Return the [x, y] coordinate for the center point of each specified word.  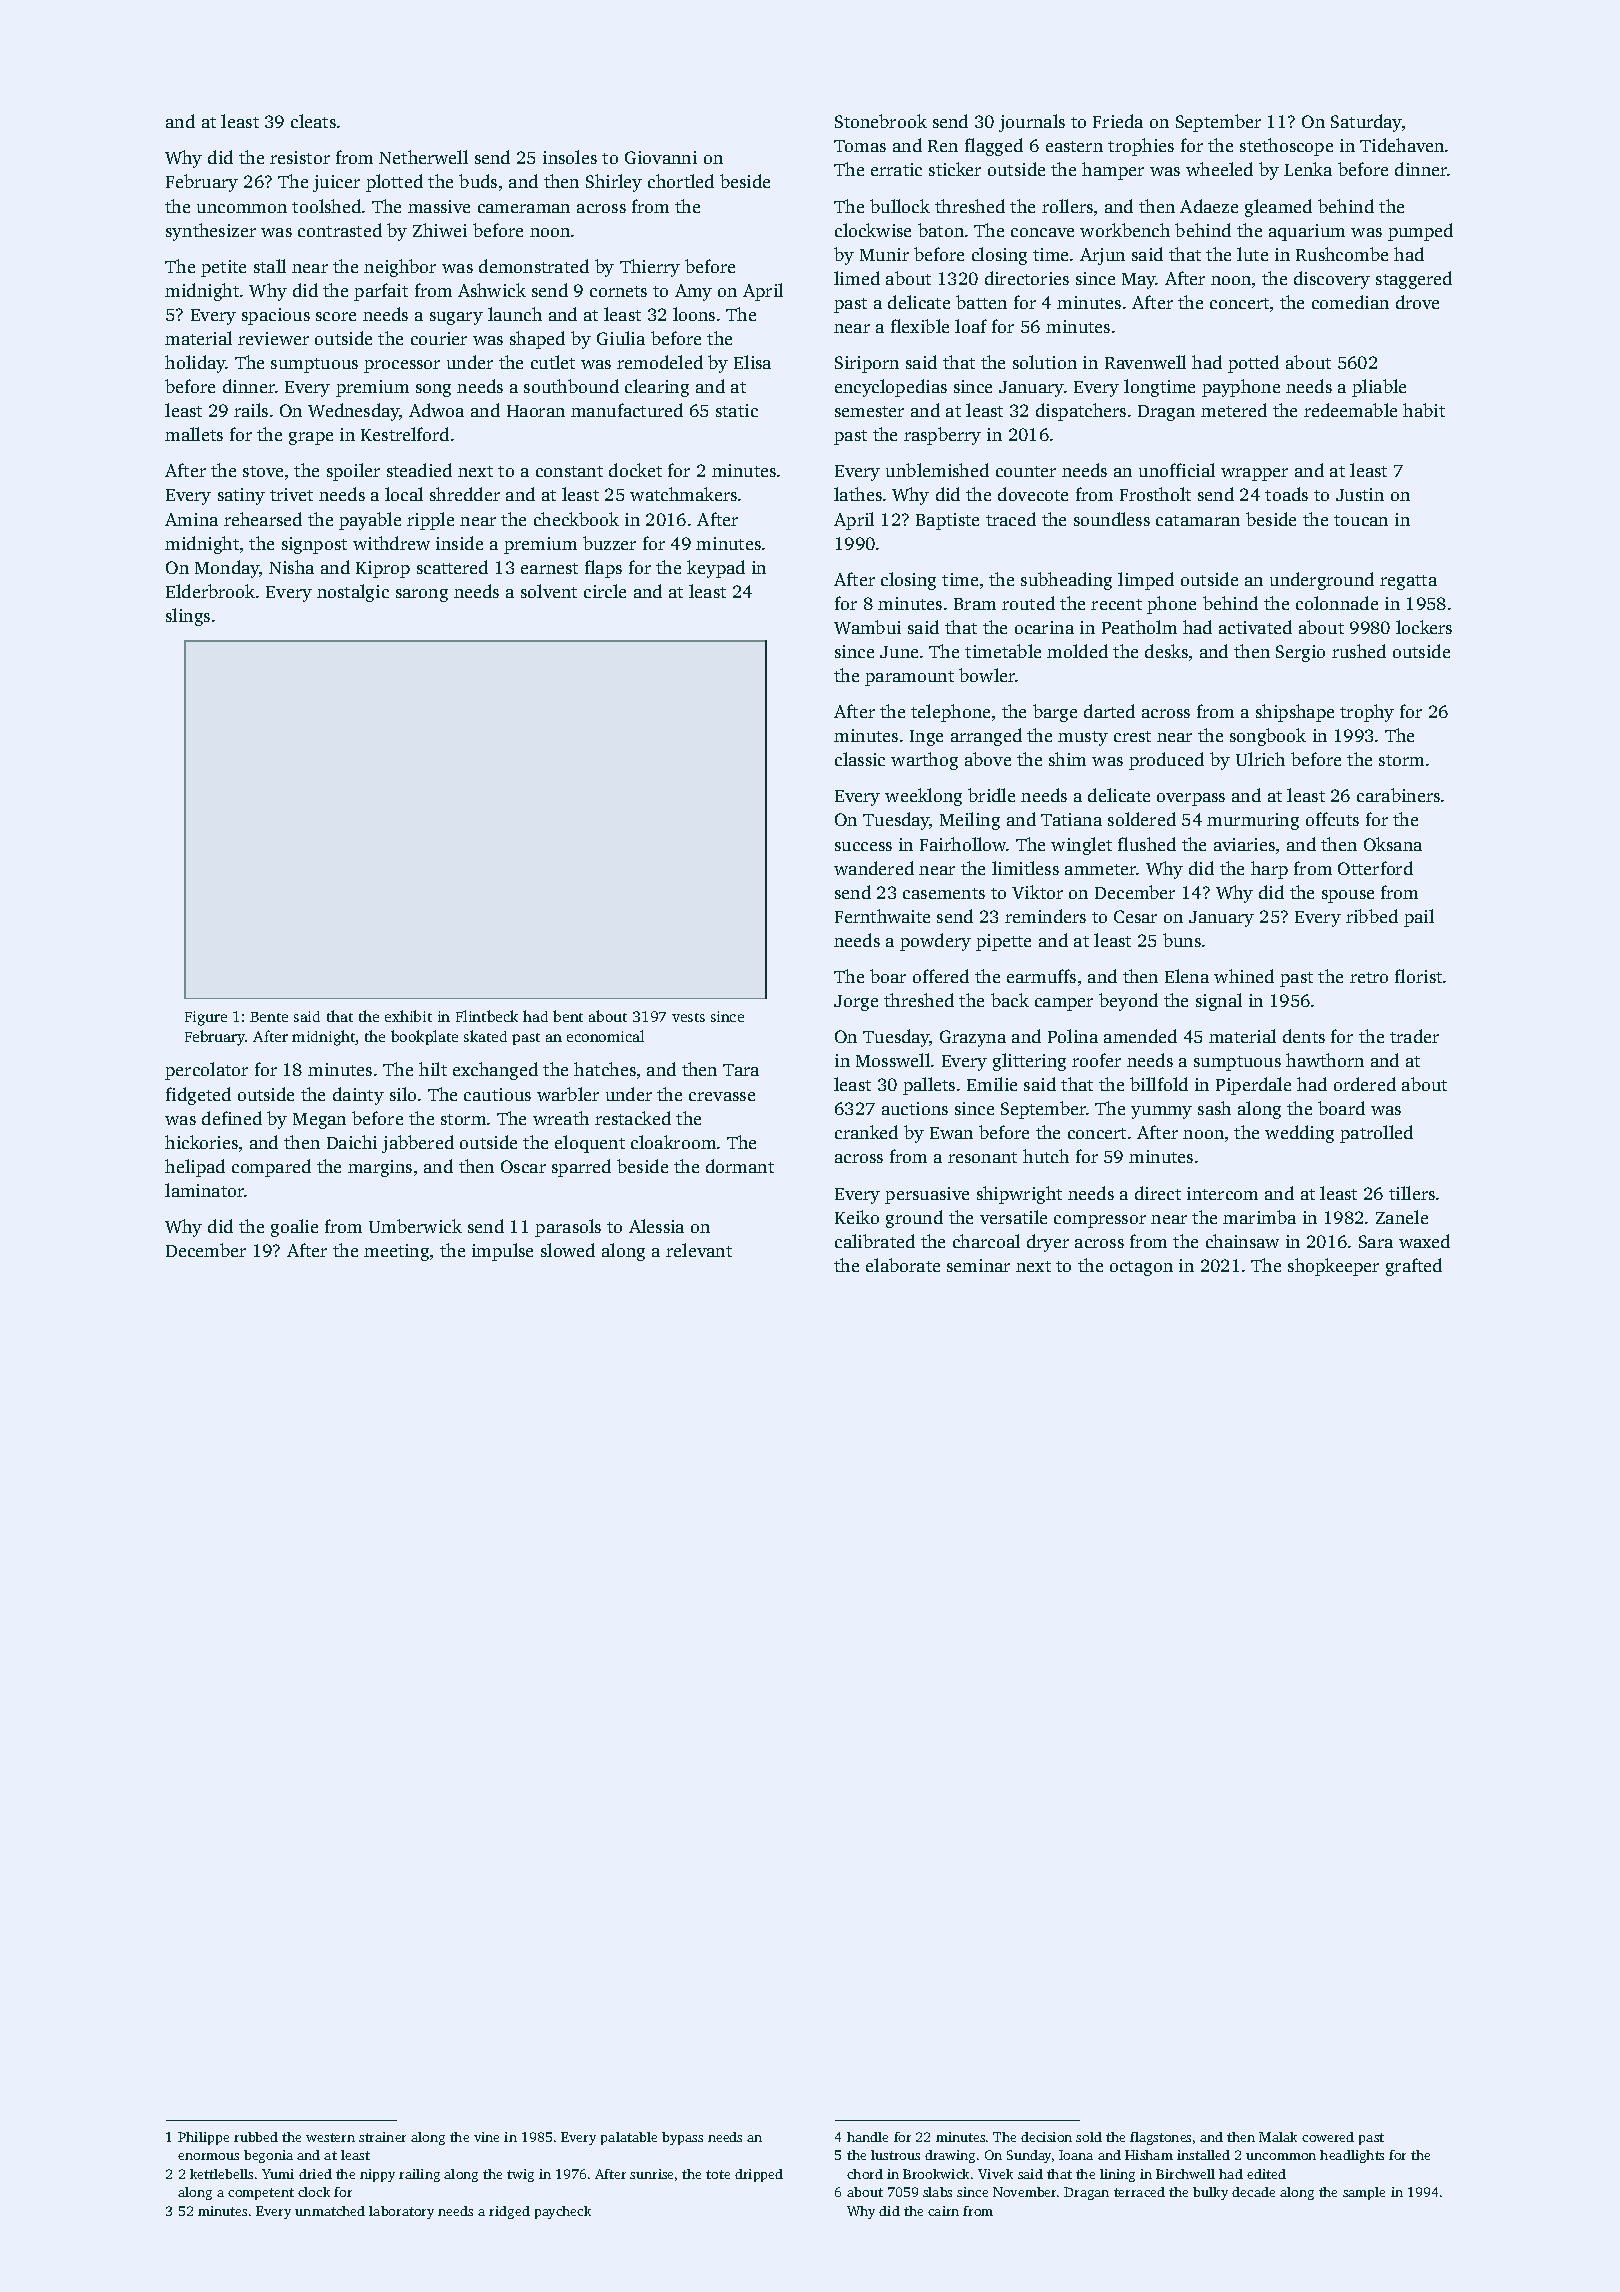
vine [486, 2137]
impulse [502, 1252]
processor [402, 366]
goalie [294, 1228]
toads [1286, 494]
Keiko [857, 1217]
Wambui [867, 627]
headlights [1352, 2156]
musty [1083, 738]
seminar [978, 1265]
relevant [699, 1250]
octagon [1141, 1268]
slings [188, 617]
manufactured [627, 410]
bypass [682, 2138]
